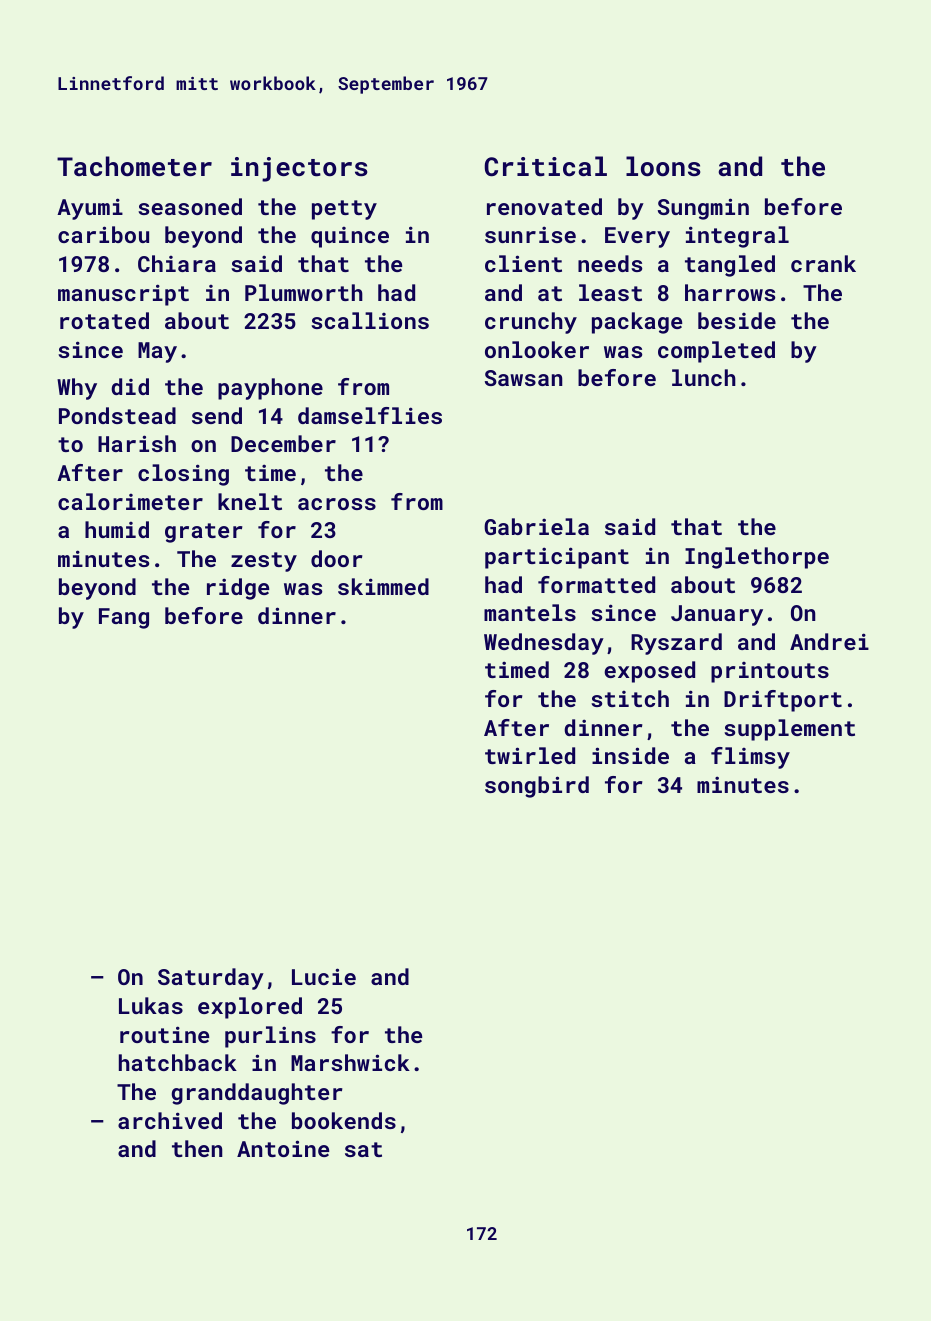  Describe the element at coordinates (757, 558) in the screenshot. I see `Inglethorpe` at that location.
